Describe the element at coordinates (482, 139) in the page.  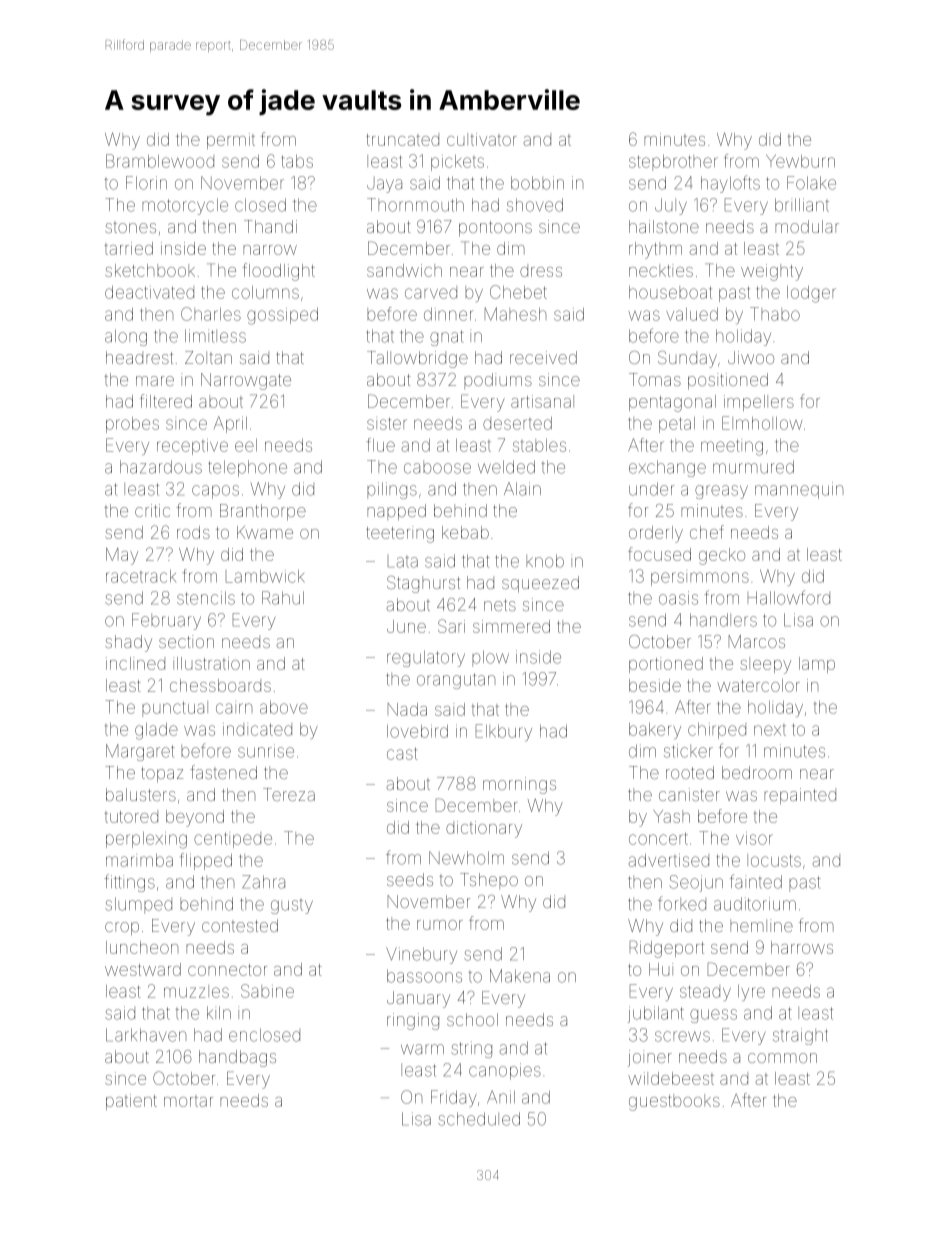
I see `cultivator` at that location.
